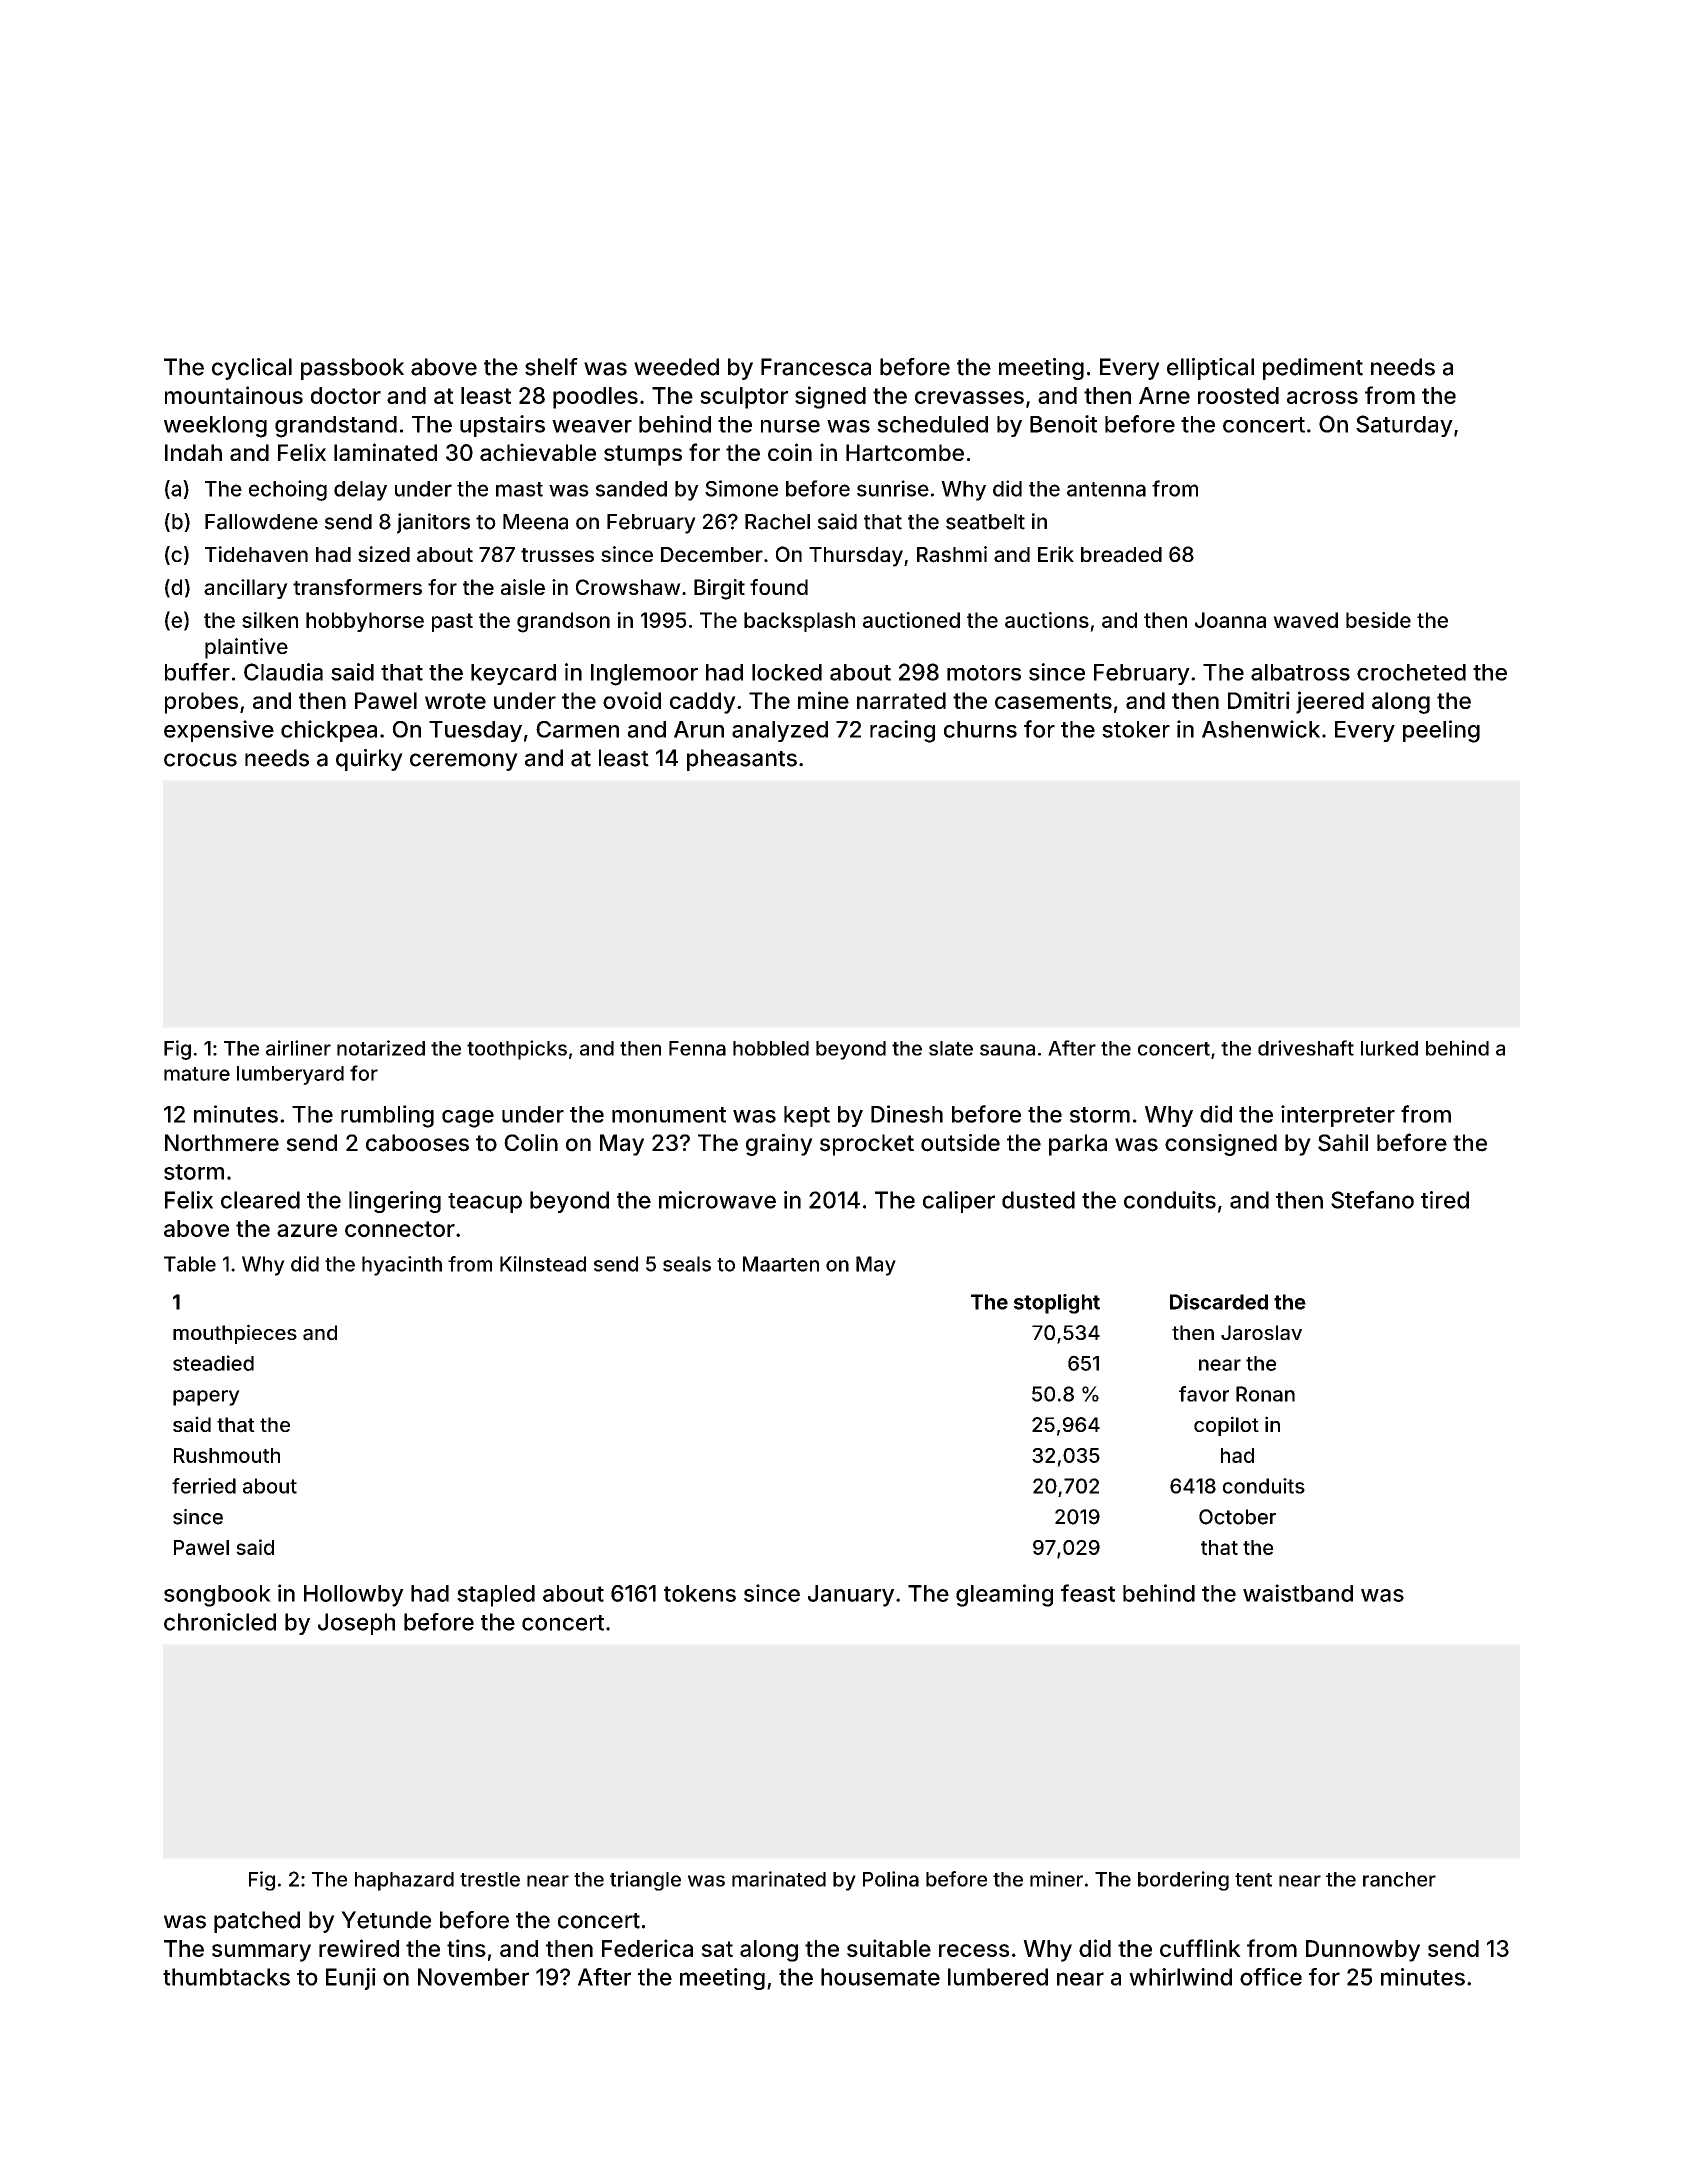 This image has width=1683, height=2178. What do you see at coordinates (404, 1881) in the image?
I see `haphazard` at bounding box center [404, 1881].
